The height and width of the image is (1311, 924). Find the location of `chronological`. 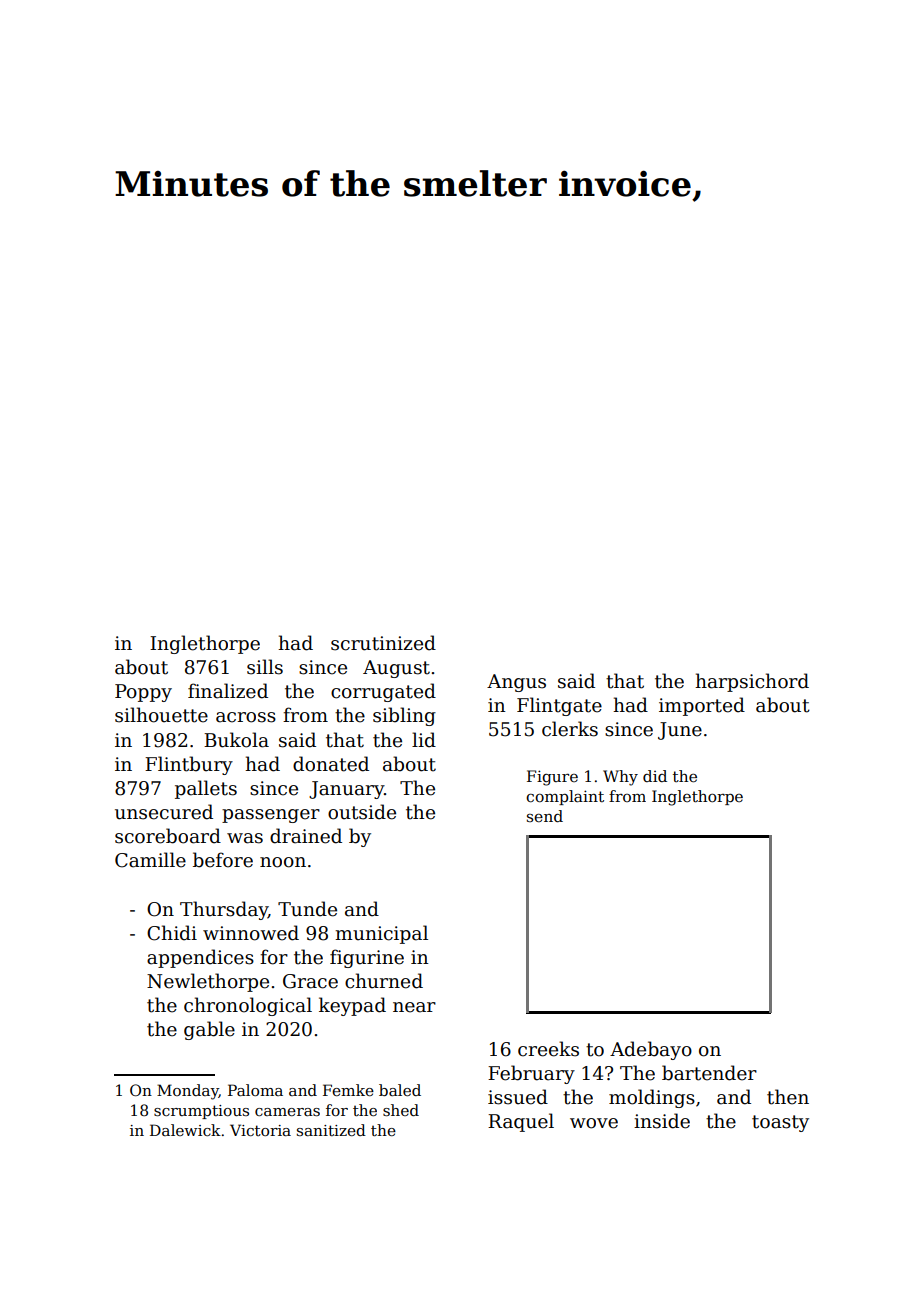

chronological is located at coordinates (248, 1006).
